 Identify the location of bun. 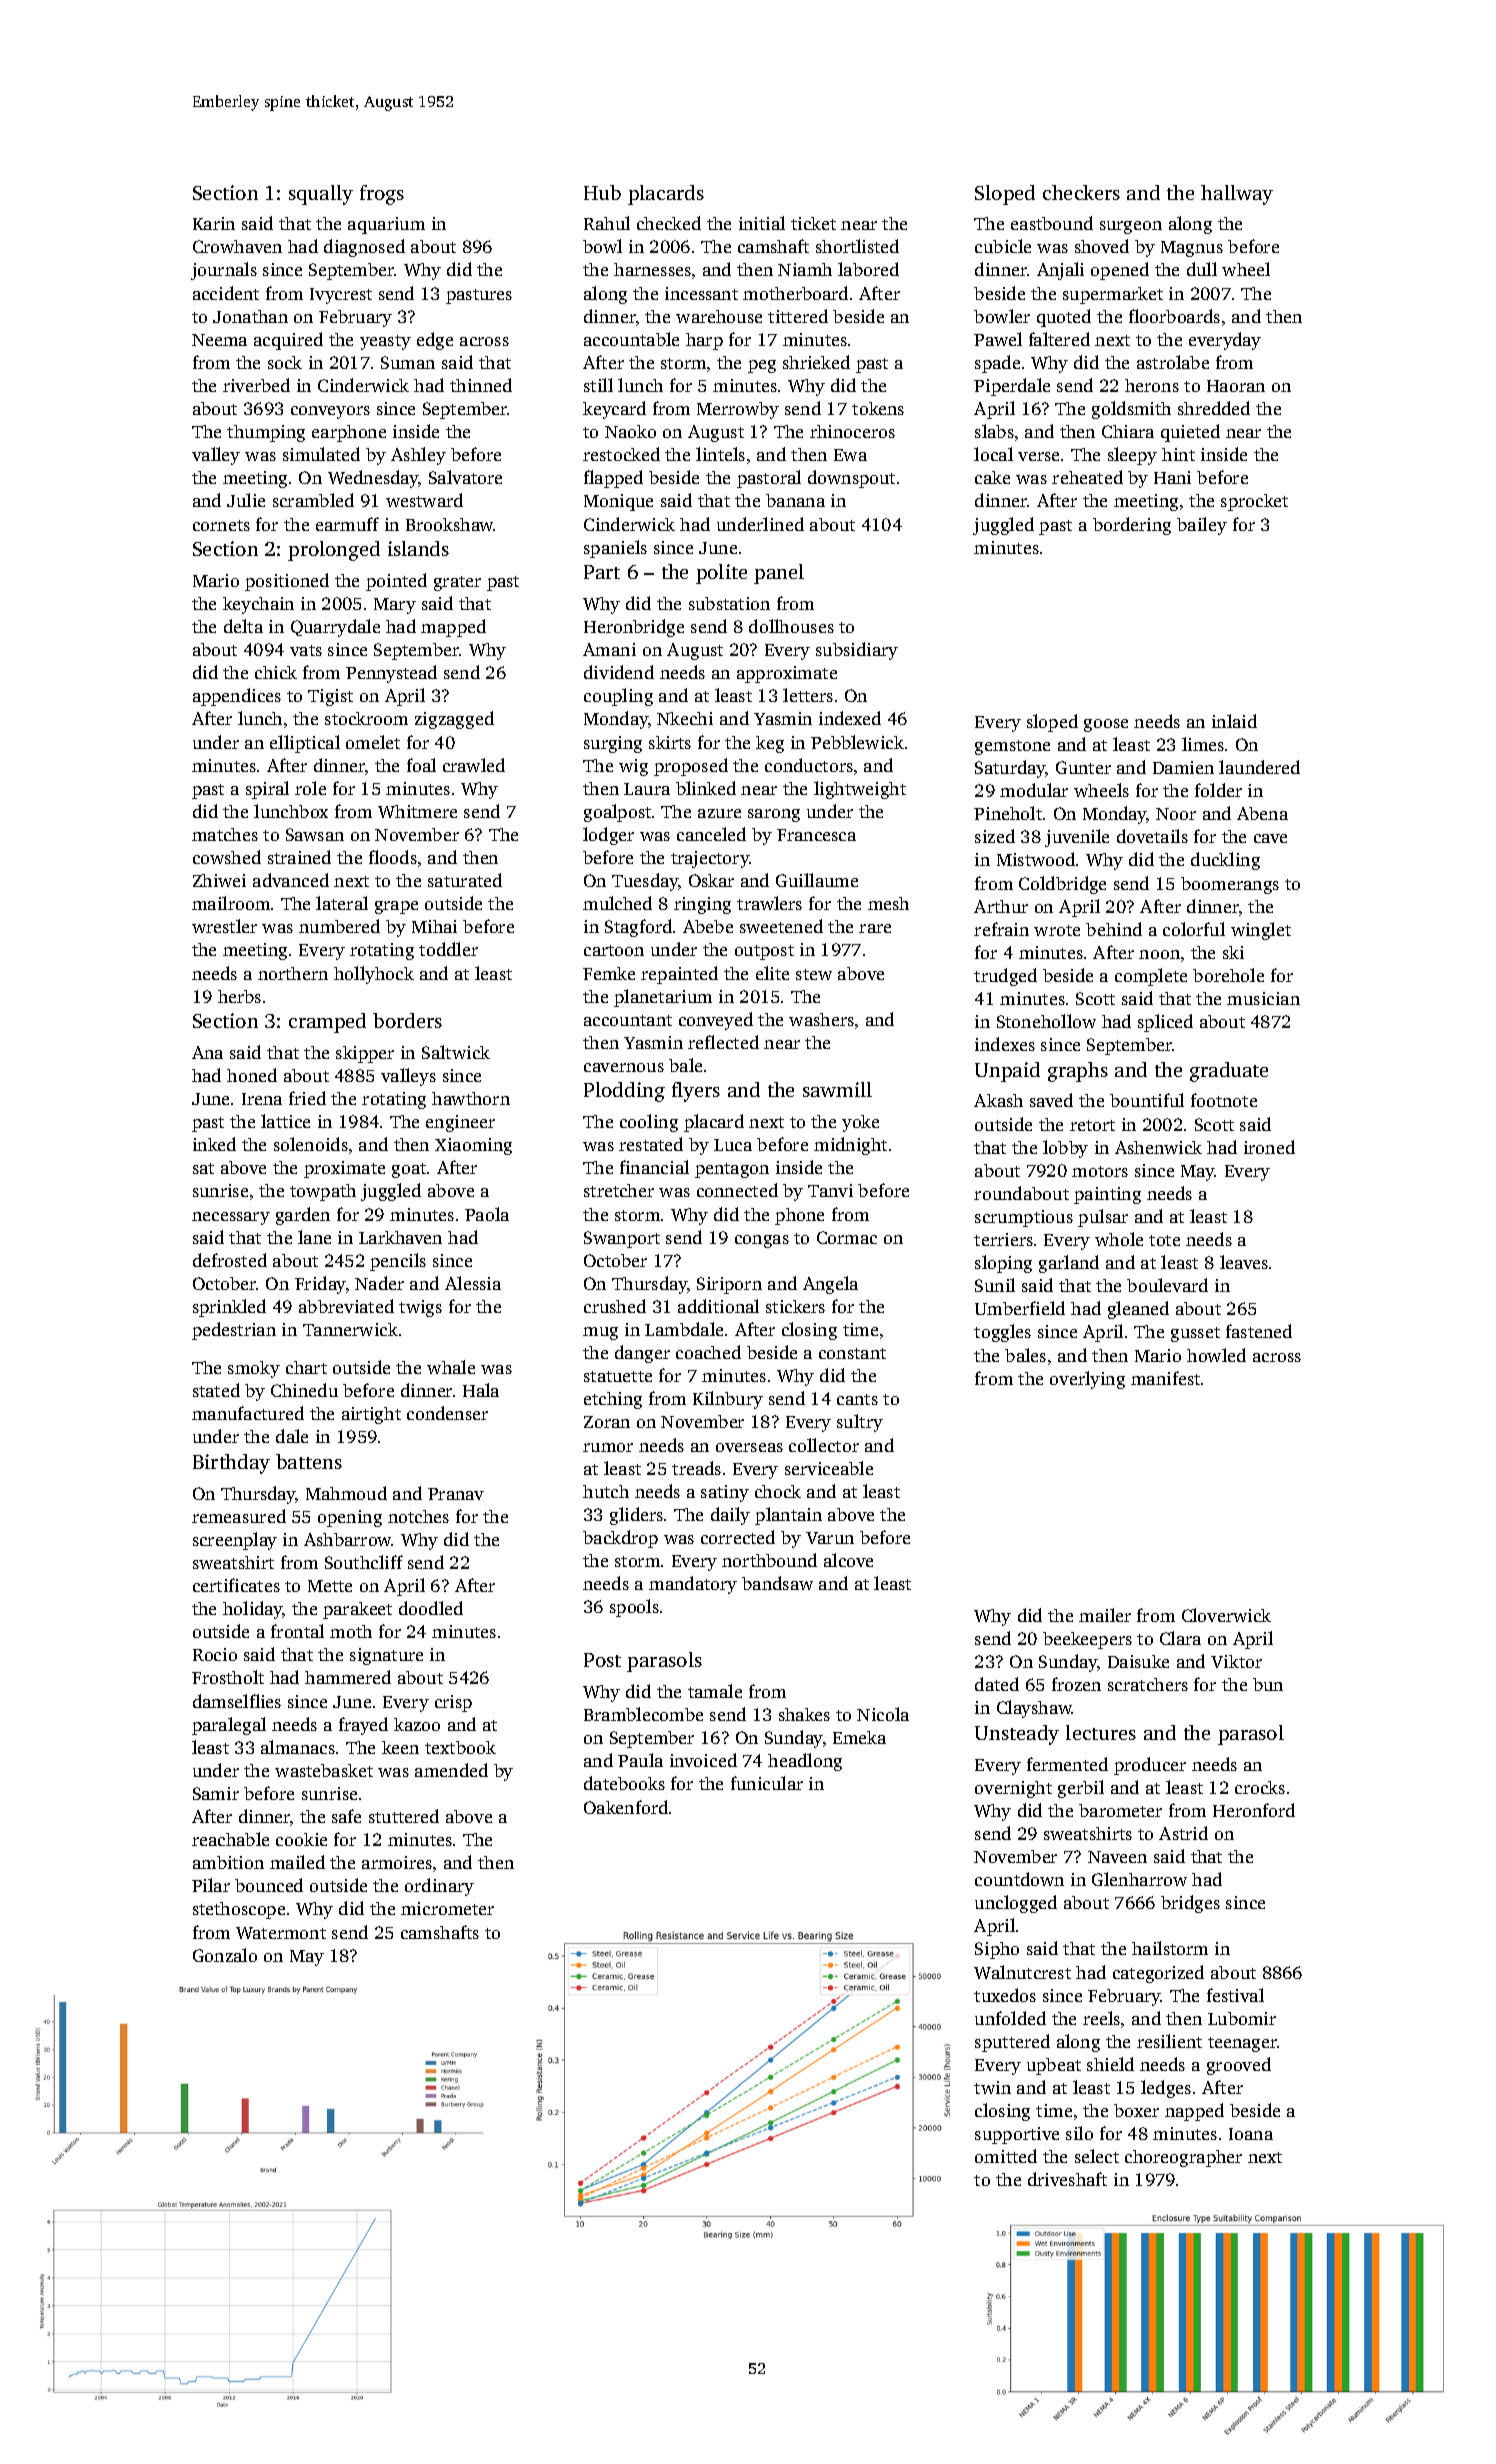
(1268, 1684).
